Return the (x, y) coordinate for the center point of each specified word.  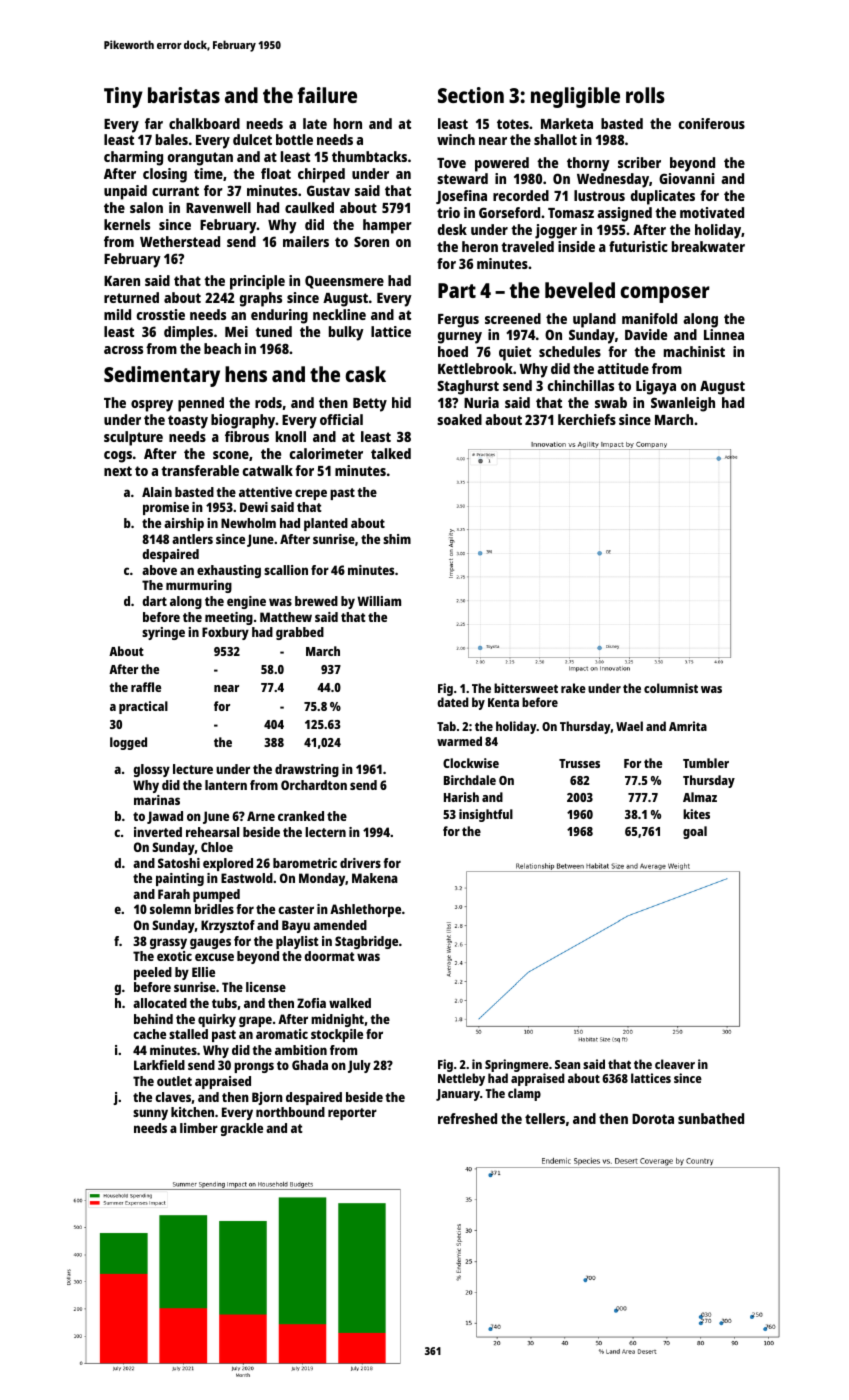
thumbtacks (369, 156)
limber (199, 1128)
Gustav (328, 190)
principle (257, 282)
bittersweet (526, 688)
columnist (671, 688)
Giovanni (686, 178)
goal (695, 832)
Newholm (248, 523)
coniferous (712, 123)
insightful (486, 815)
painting (180, 879)
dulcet (252, 139)
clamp (524, 1094)
